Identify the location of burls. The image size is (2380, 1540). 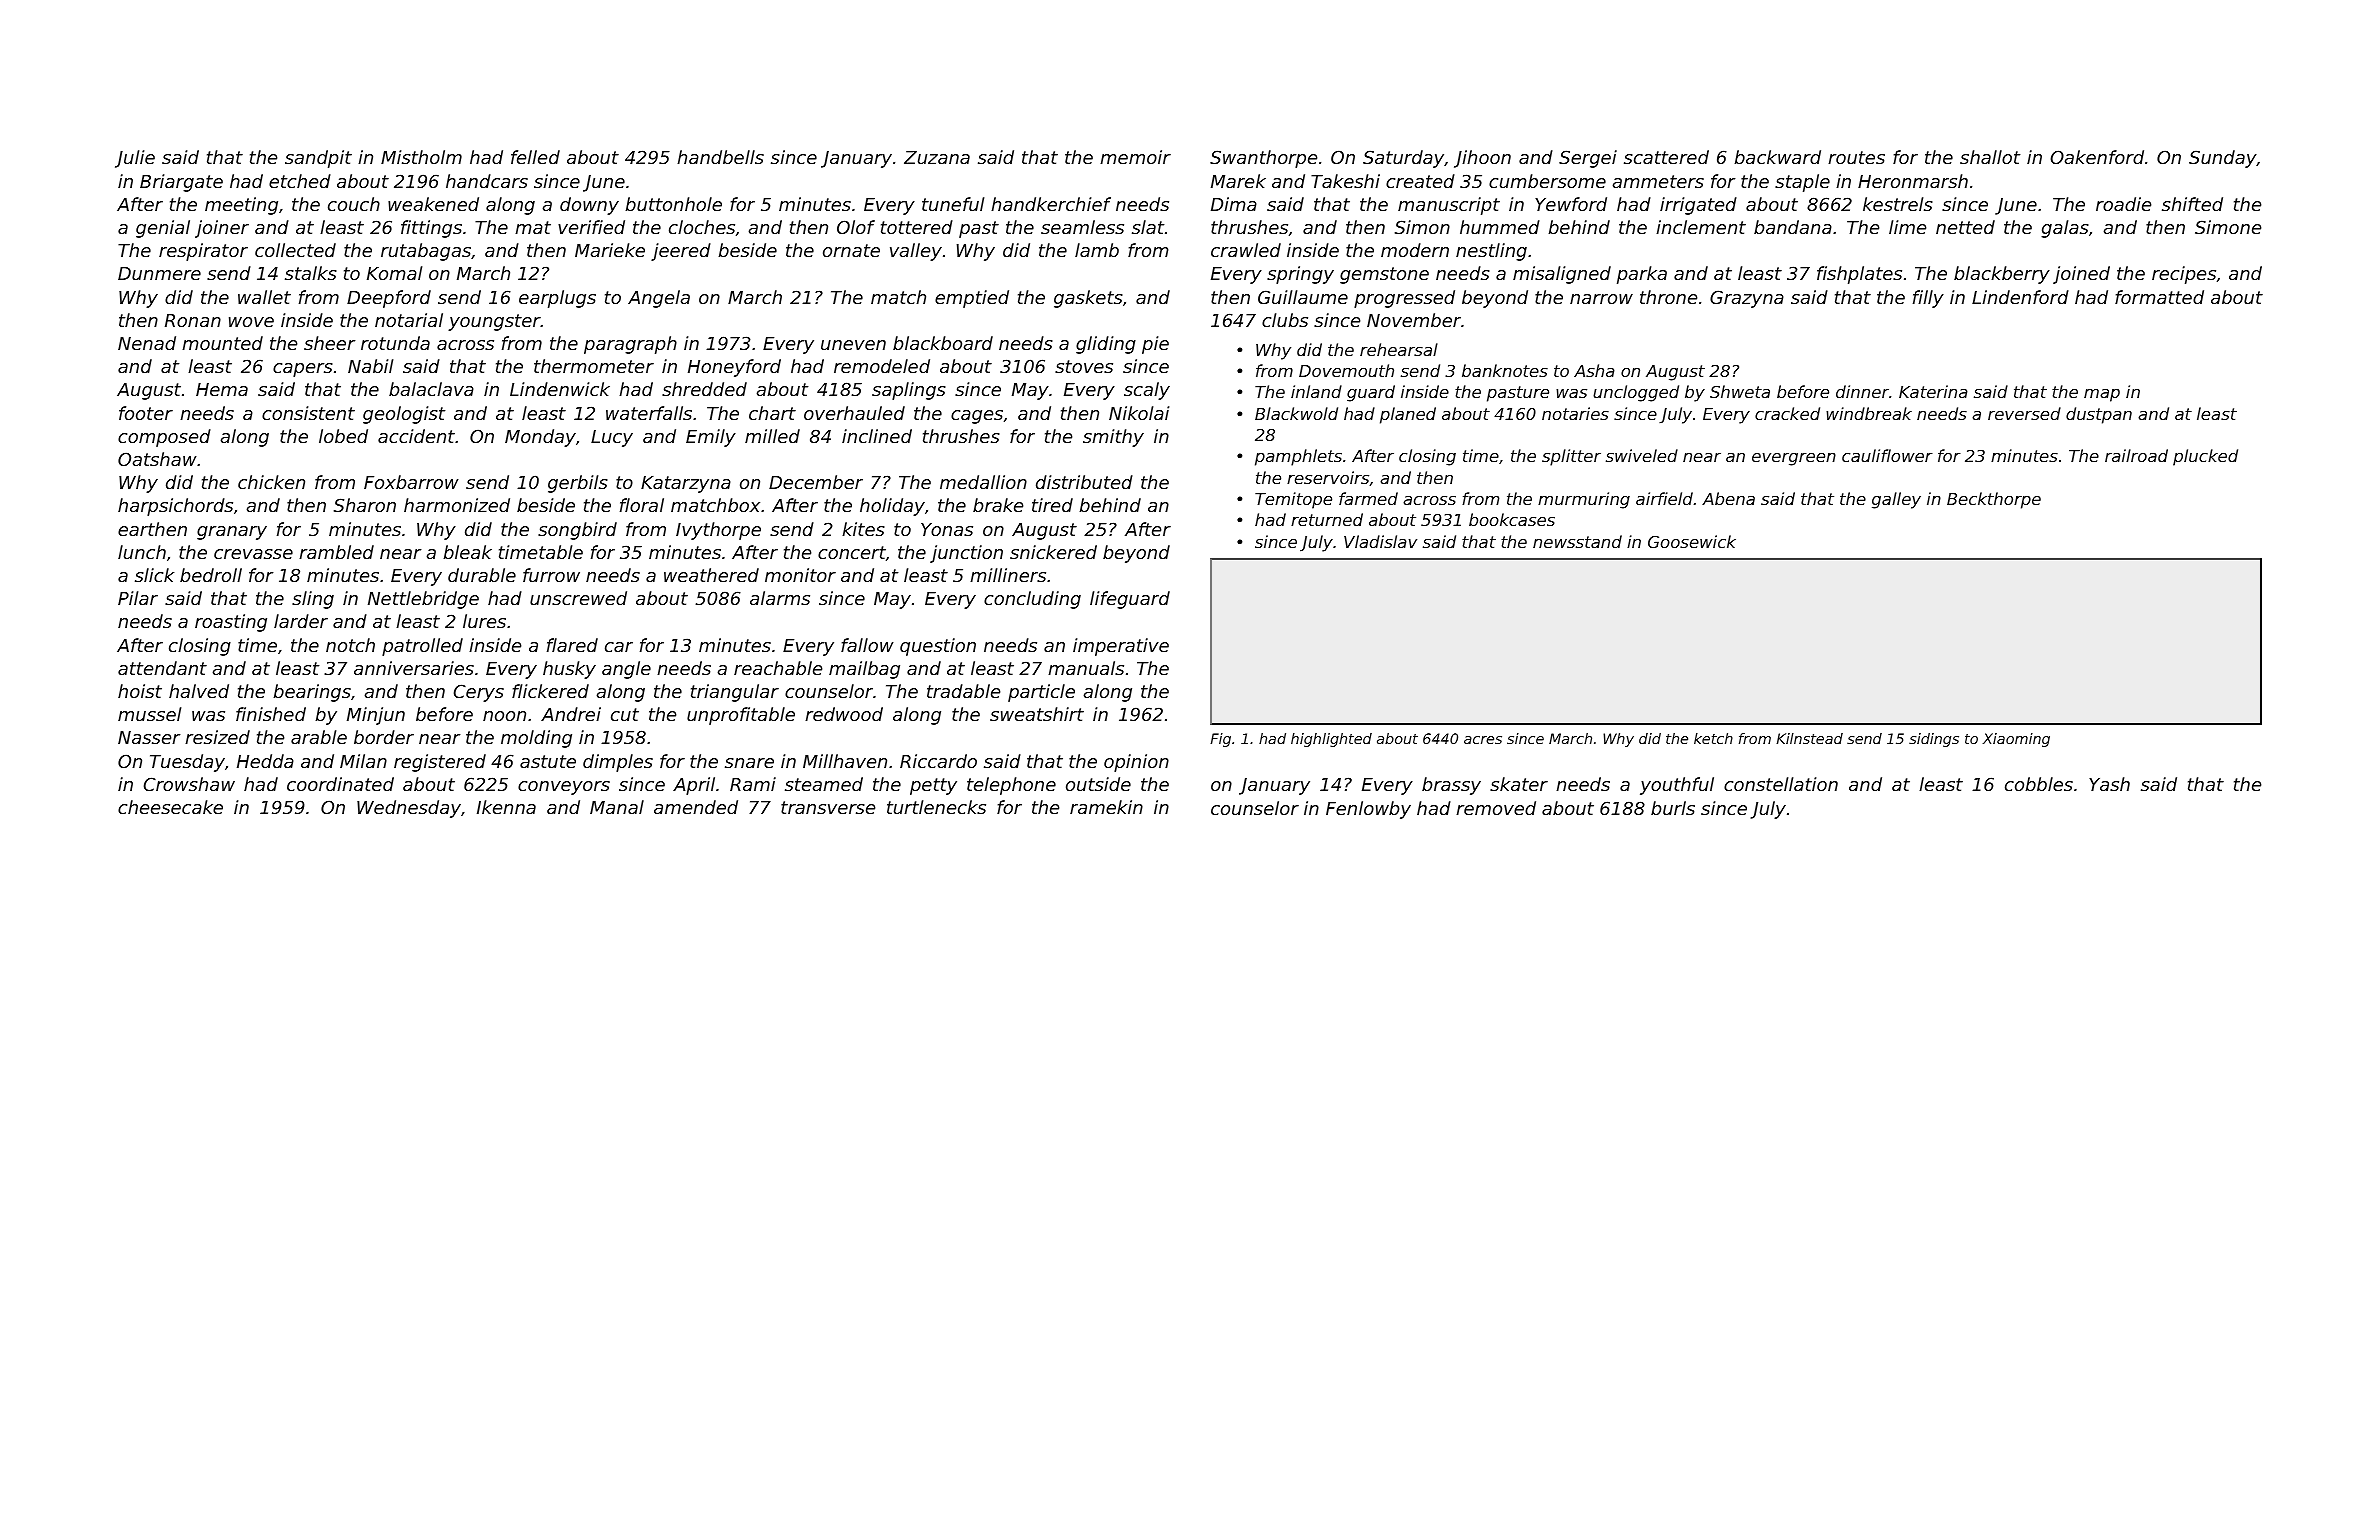
(1673, 808).
